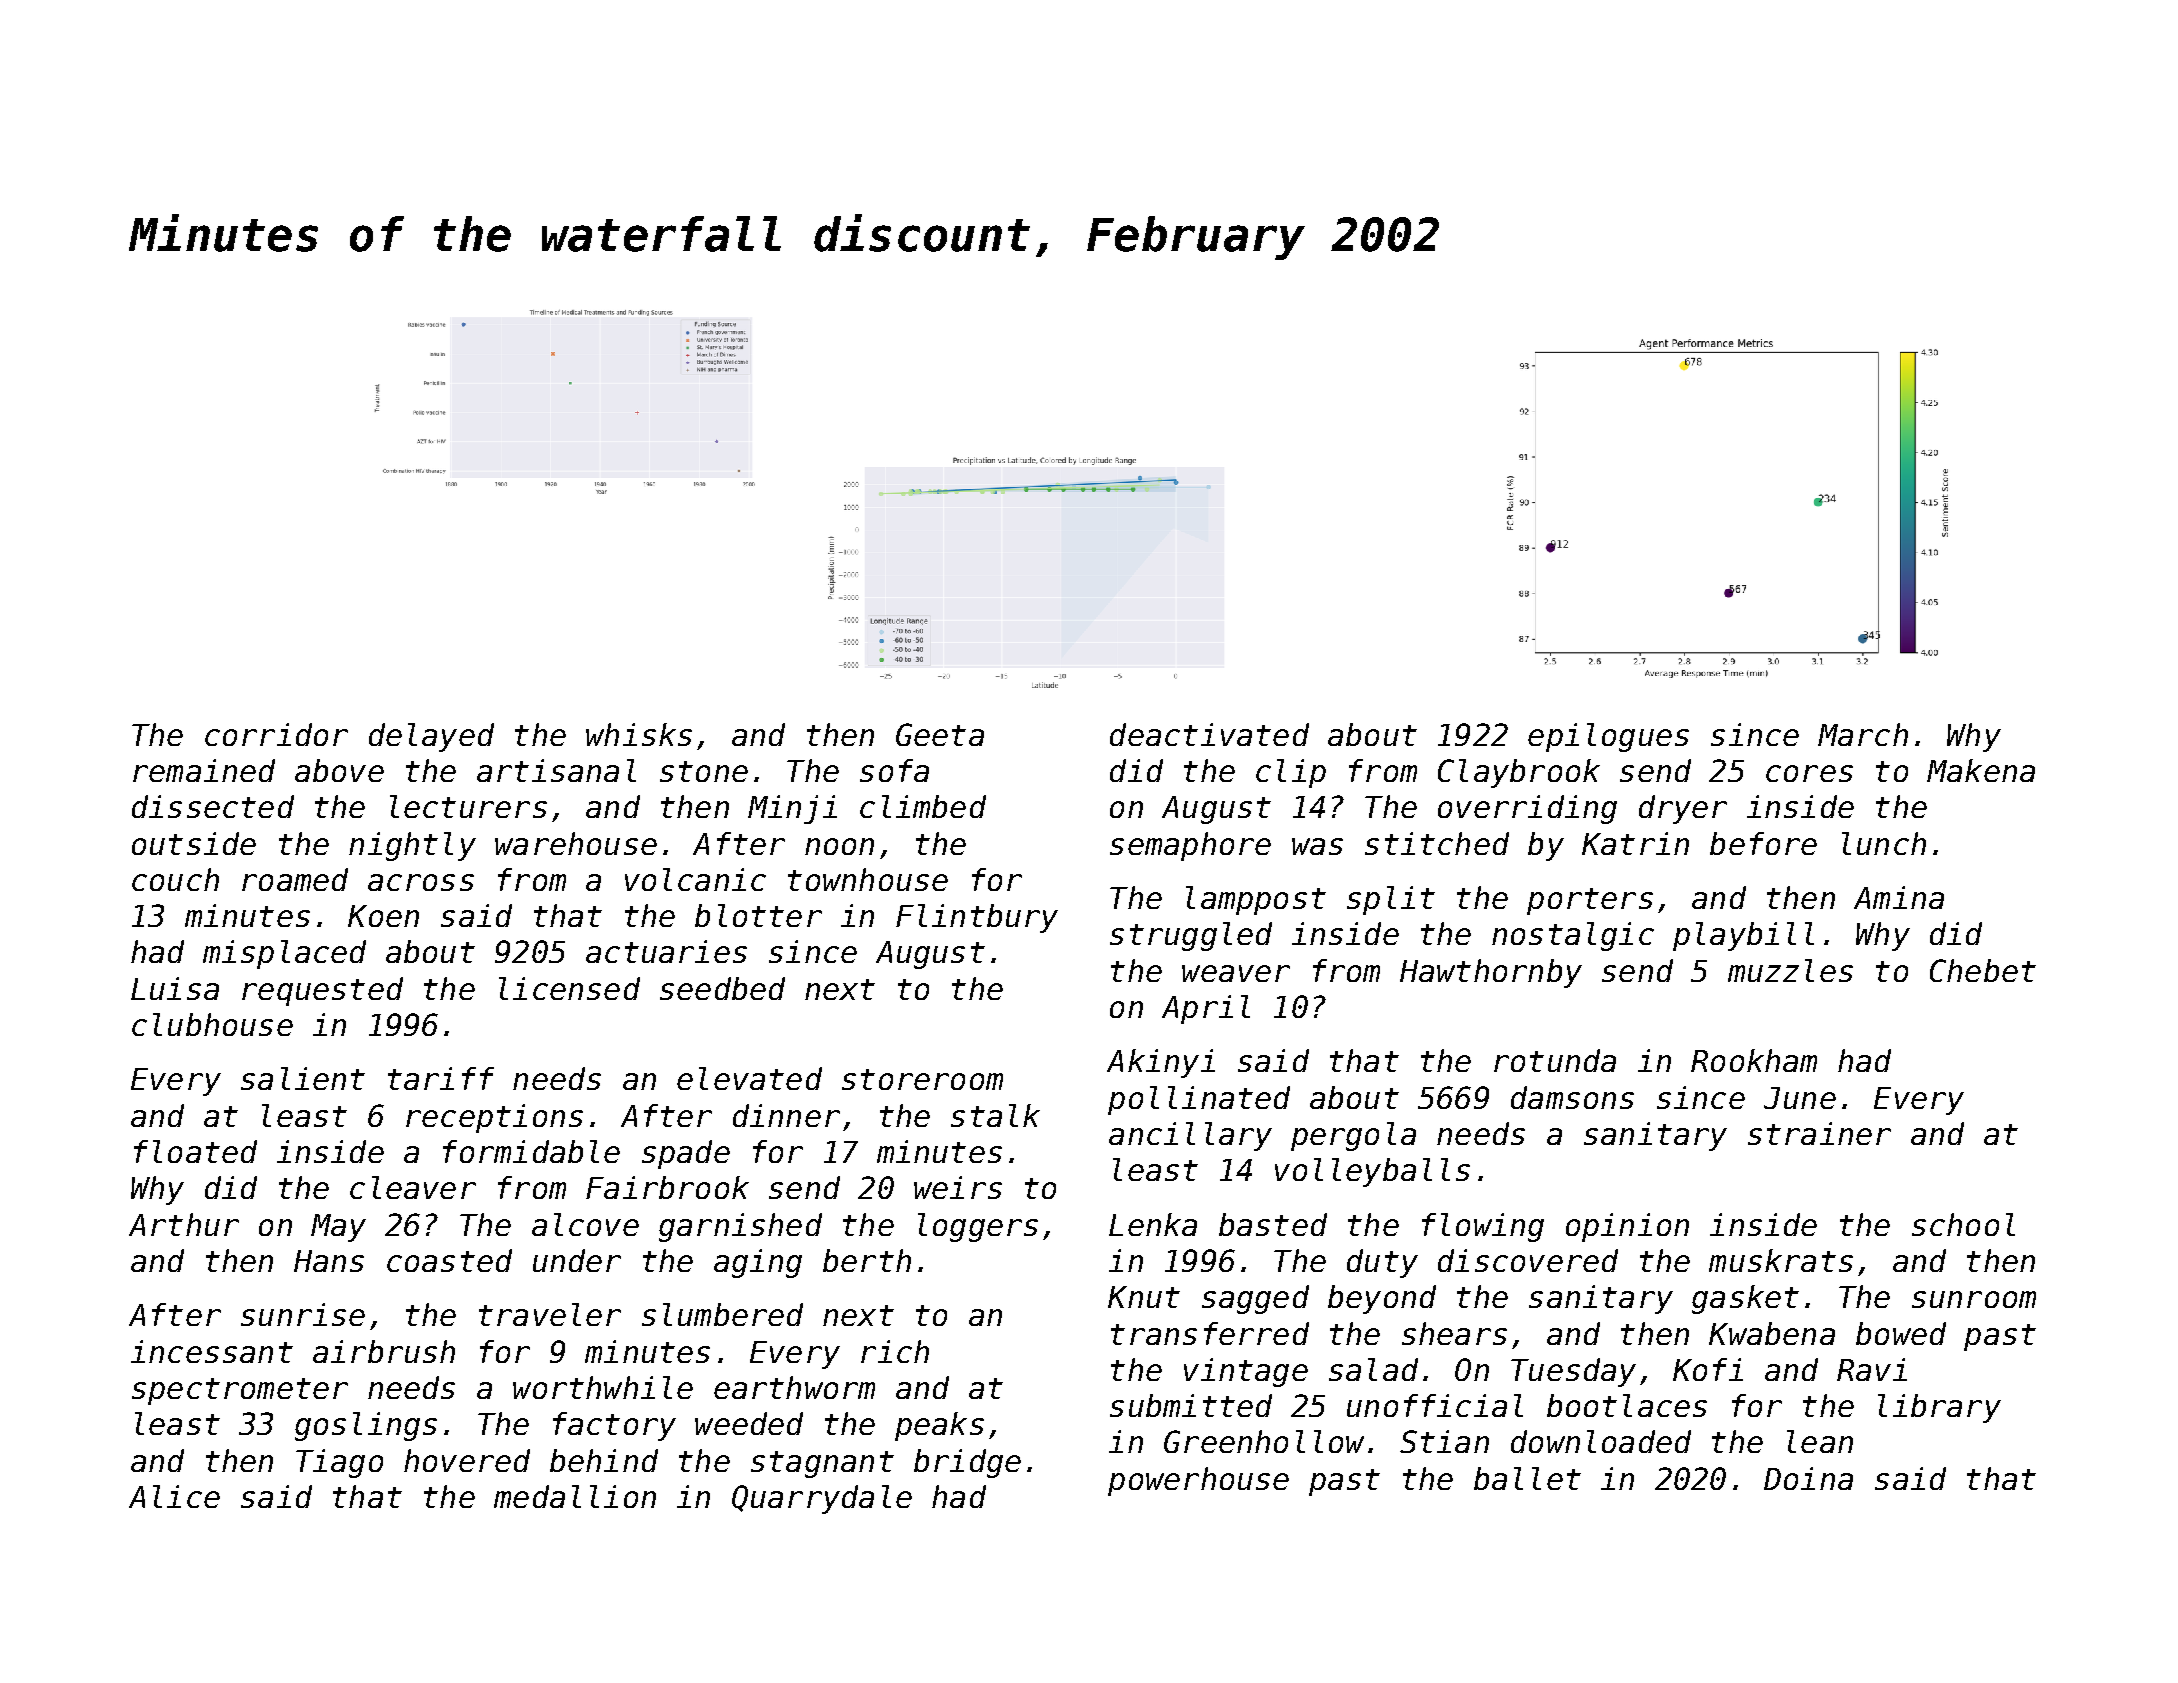  I want to click on ancillary, so click(1190, 1136).
